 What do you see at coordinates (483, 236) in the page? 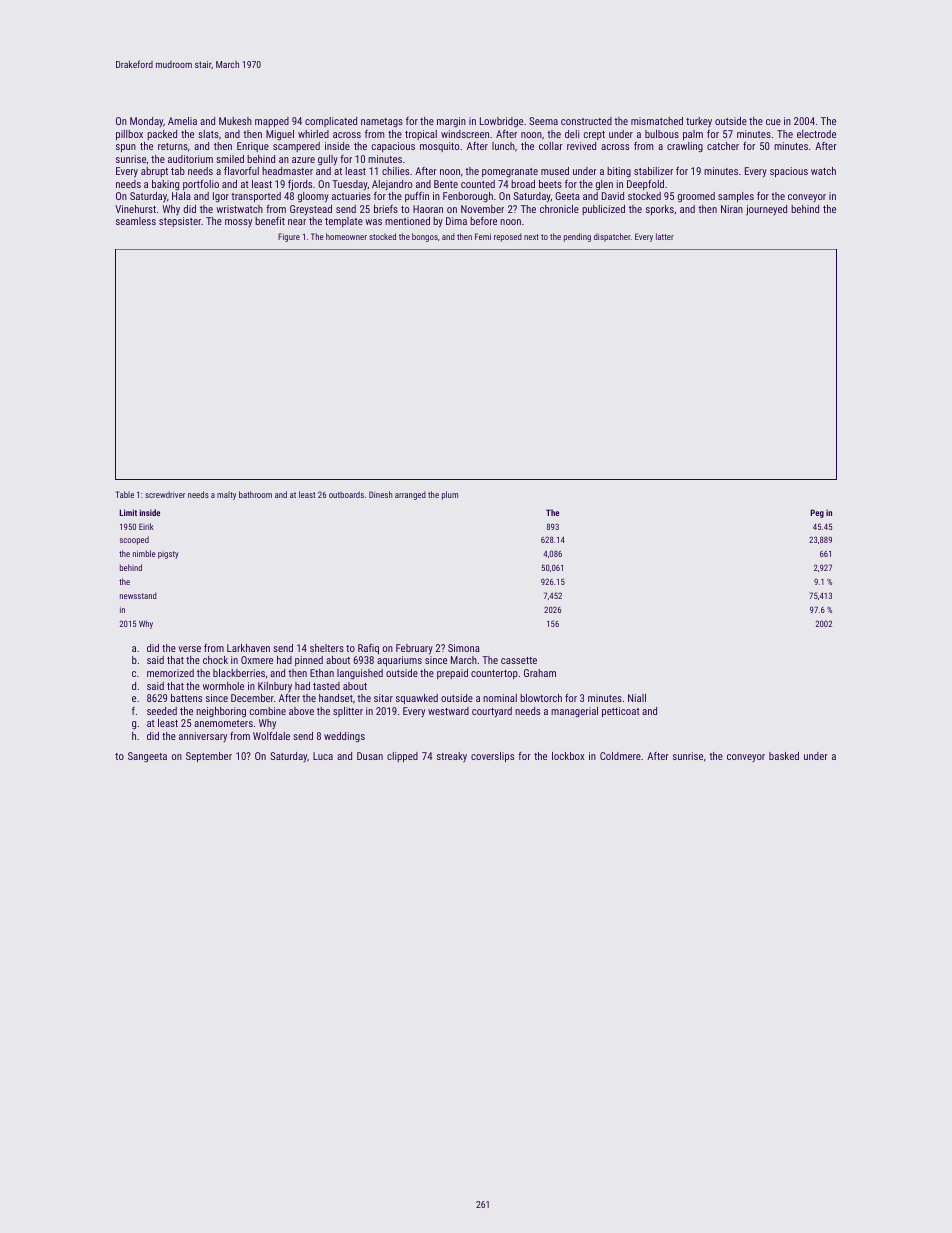
I see `Femi` at bounding box center [483, 236].
